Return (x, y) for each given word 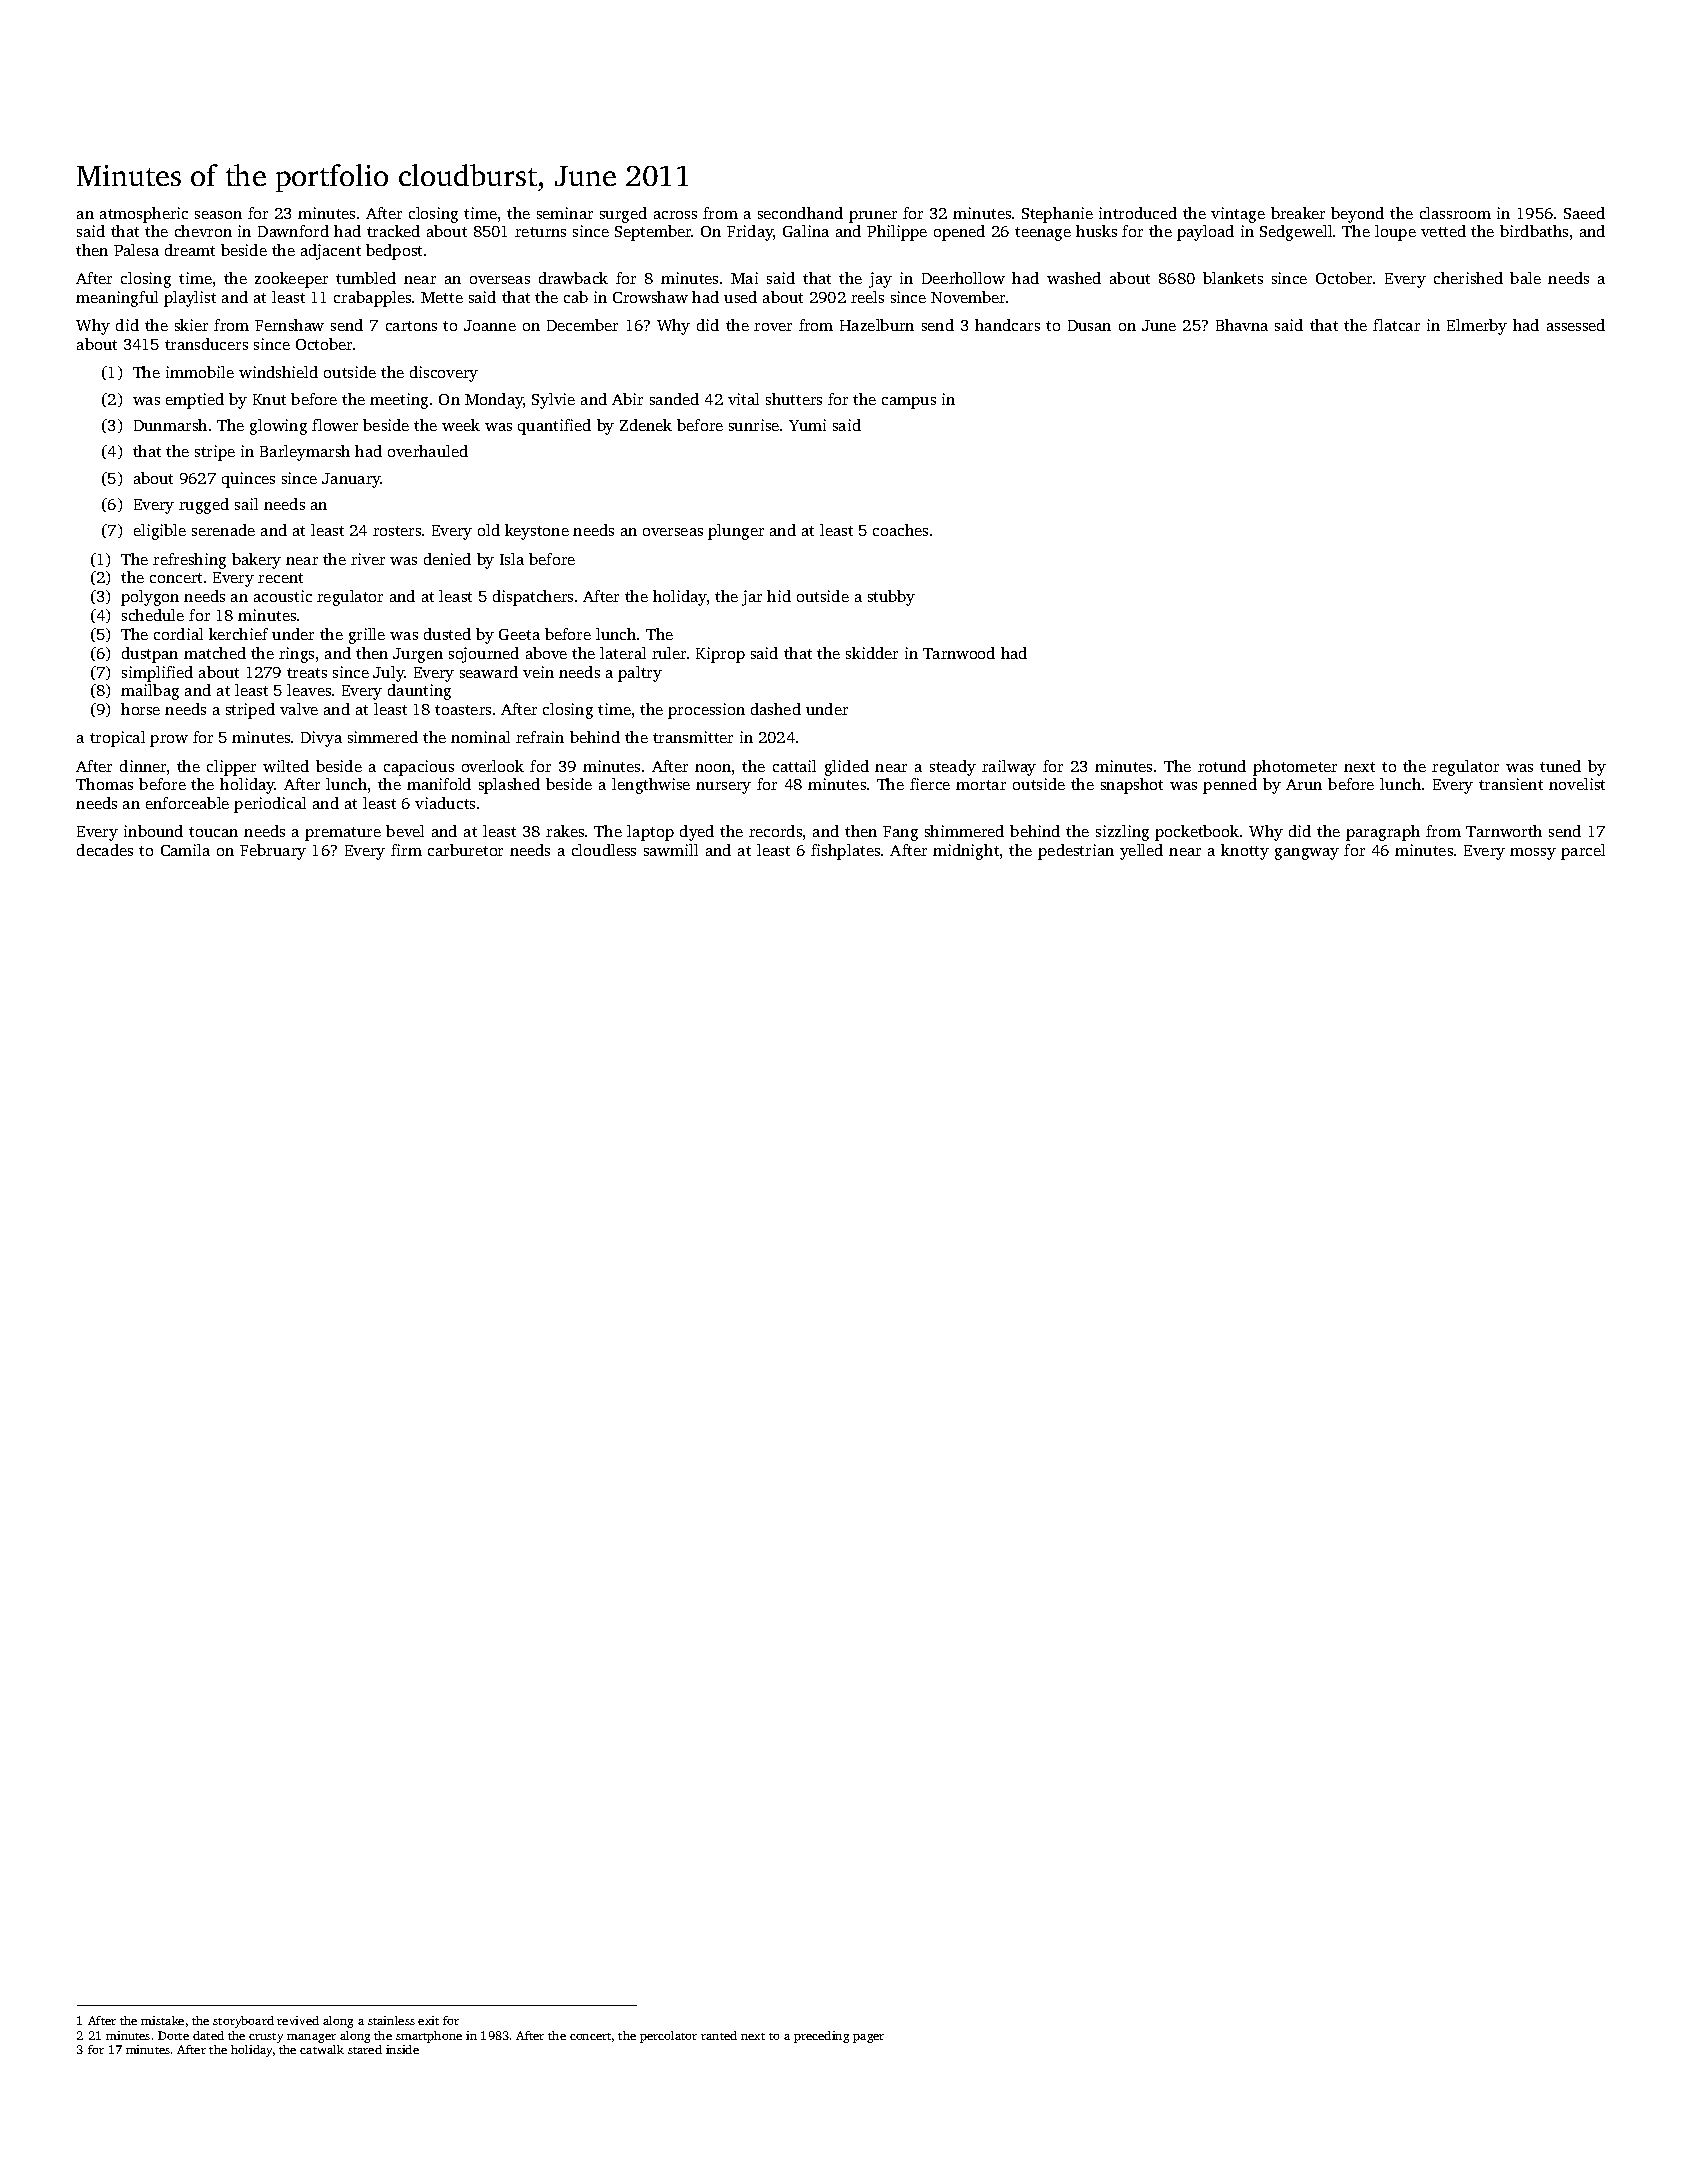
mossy (1533, 854)
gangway (1307, 854)
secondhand (800, 213)
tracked (393, 231)
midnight (966, 852)
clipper (231, 768)
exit (428, 2020)
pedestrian (1076, 852)
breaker (1298, 213)
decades (105, 850)
